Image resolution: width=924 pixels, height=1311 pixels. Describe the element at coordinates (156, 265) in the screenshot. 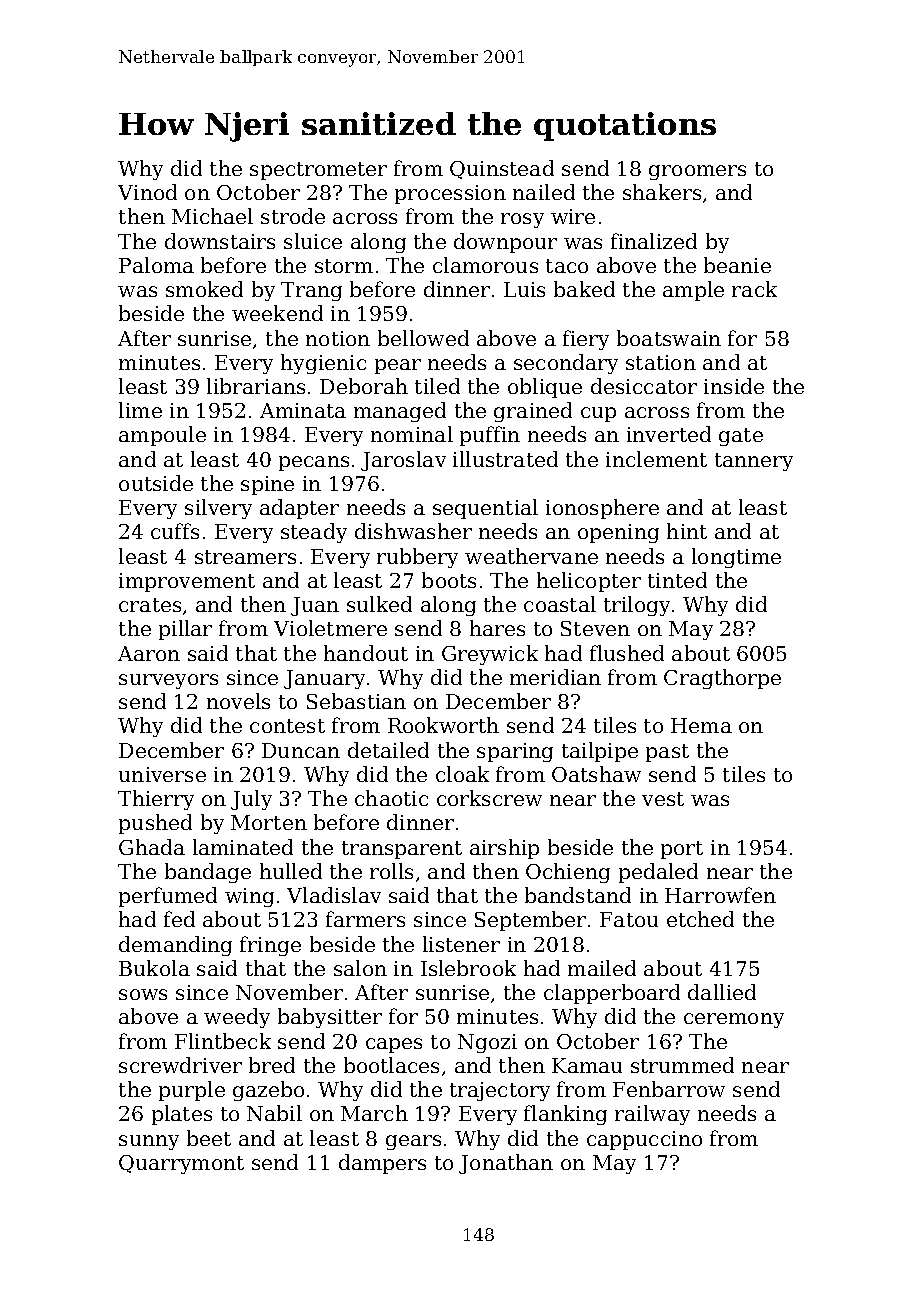

I see `Paloma` at that location.
